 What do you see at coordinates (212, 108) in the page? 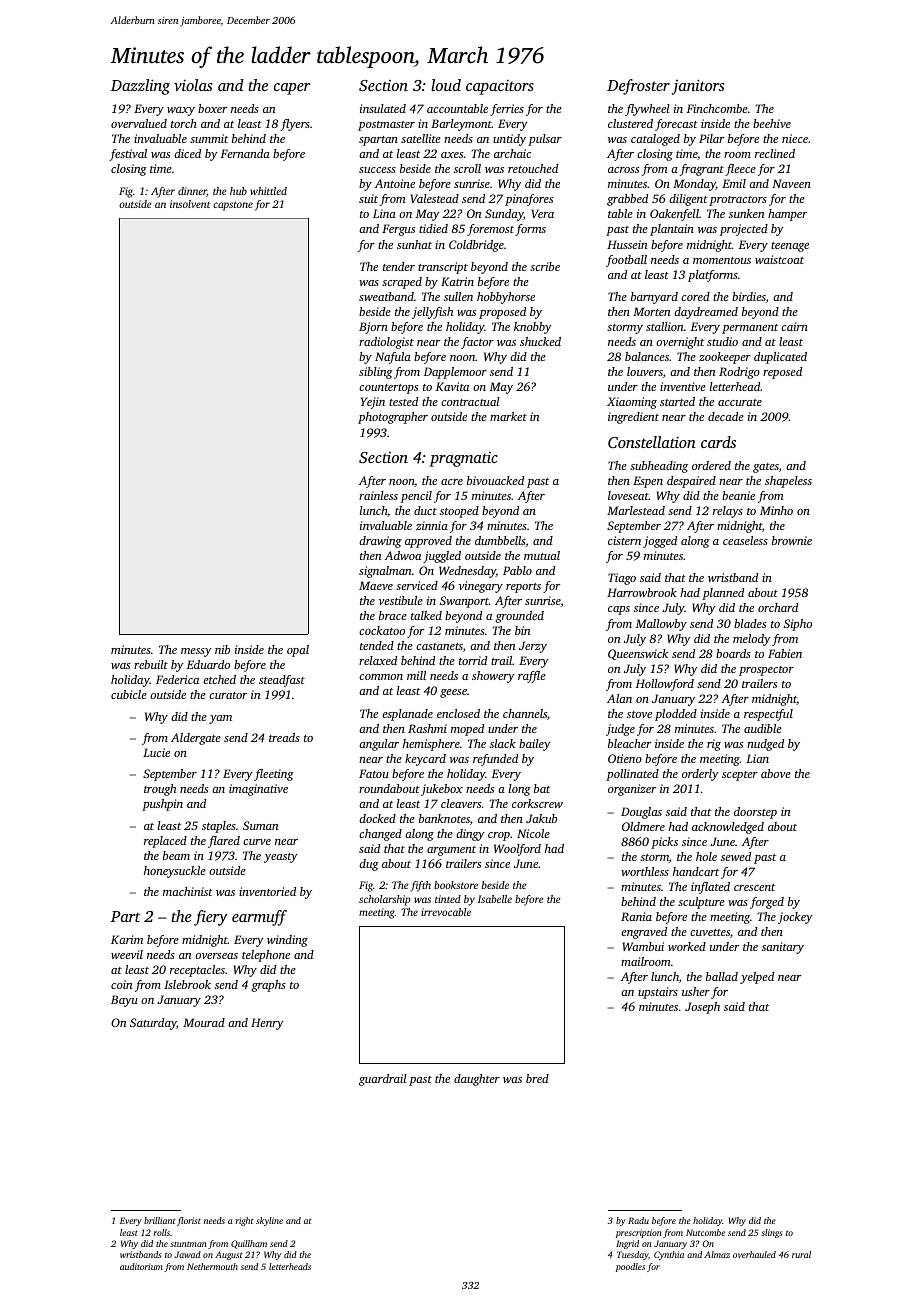
I see `boxer` at bounding box center [212, 108].
